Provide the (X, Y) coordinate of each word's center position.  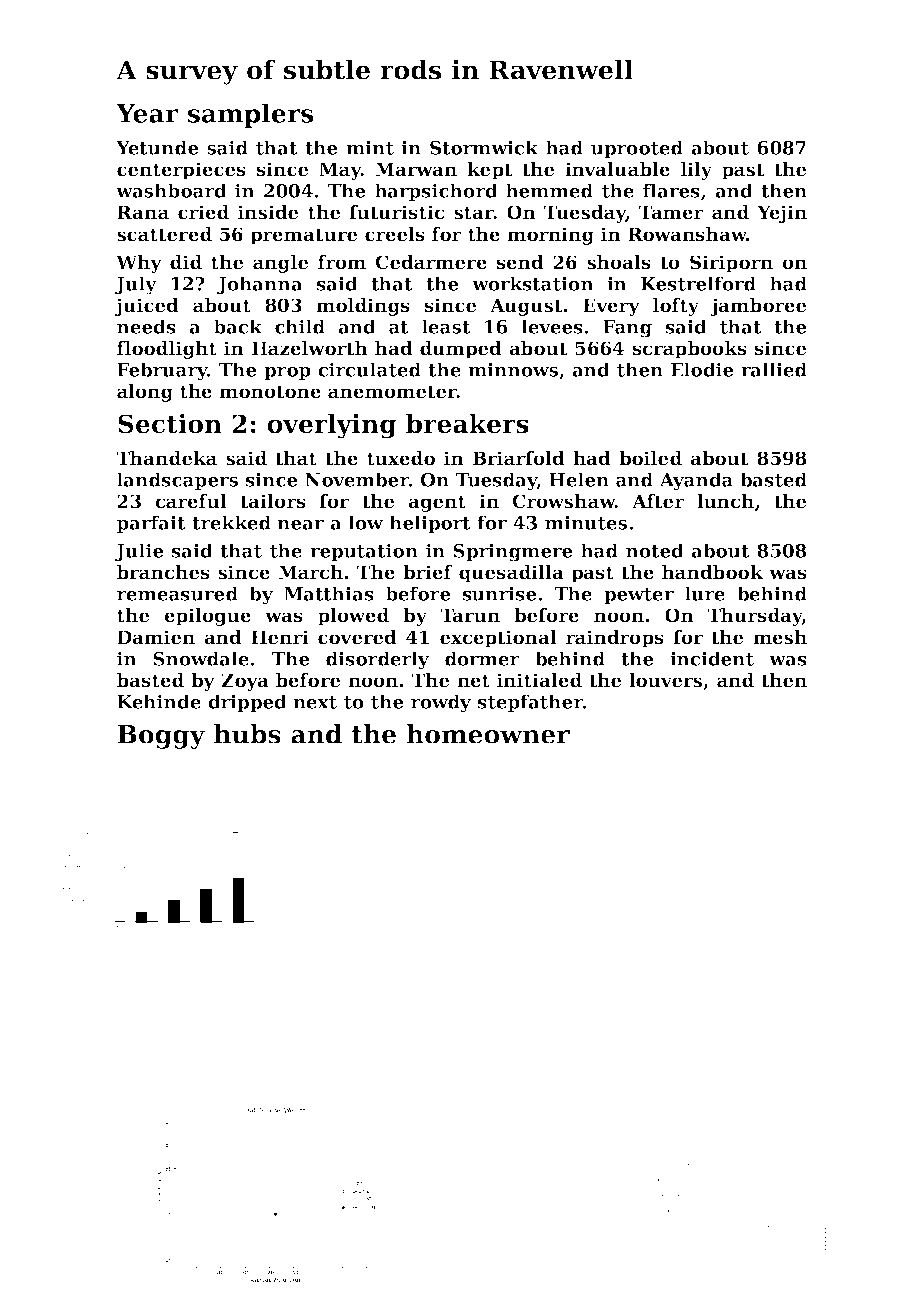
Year (147, 113)
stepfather (530, 703)
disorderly (377, 660)
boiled (650, 458)
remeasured (177, 593)
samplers (250, 115)
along (145, 393)
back (238, 326)
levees (552, 326)
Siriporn (731, 264)
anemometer (392, 392)
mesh (780, 637)
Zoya (245, 682)
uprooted (637, 149)
